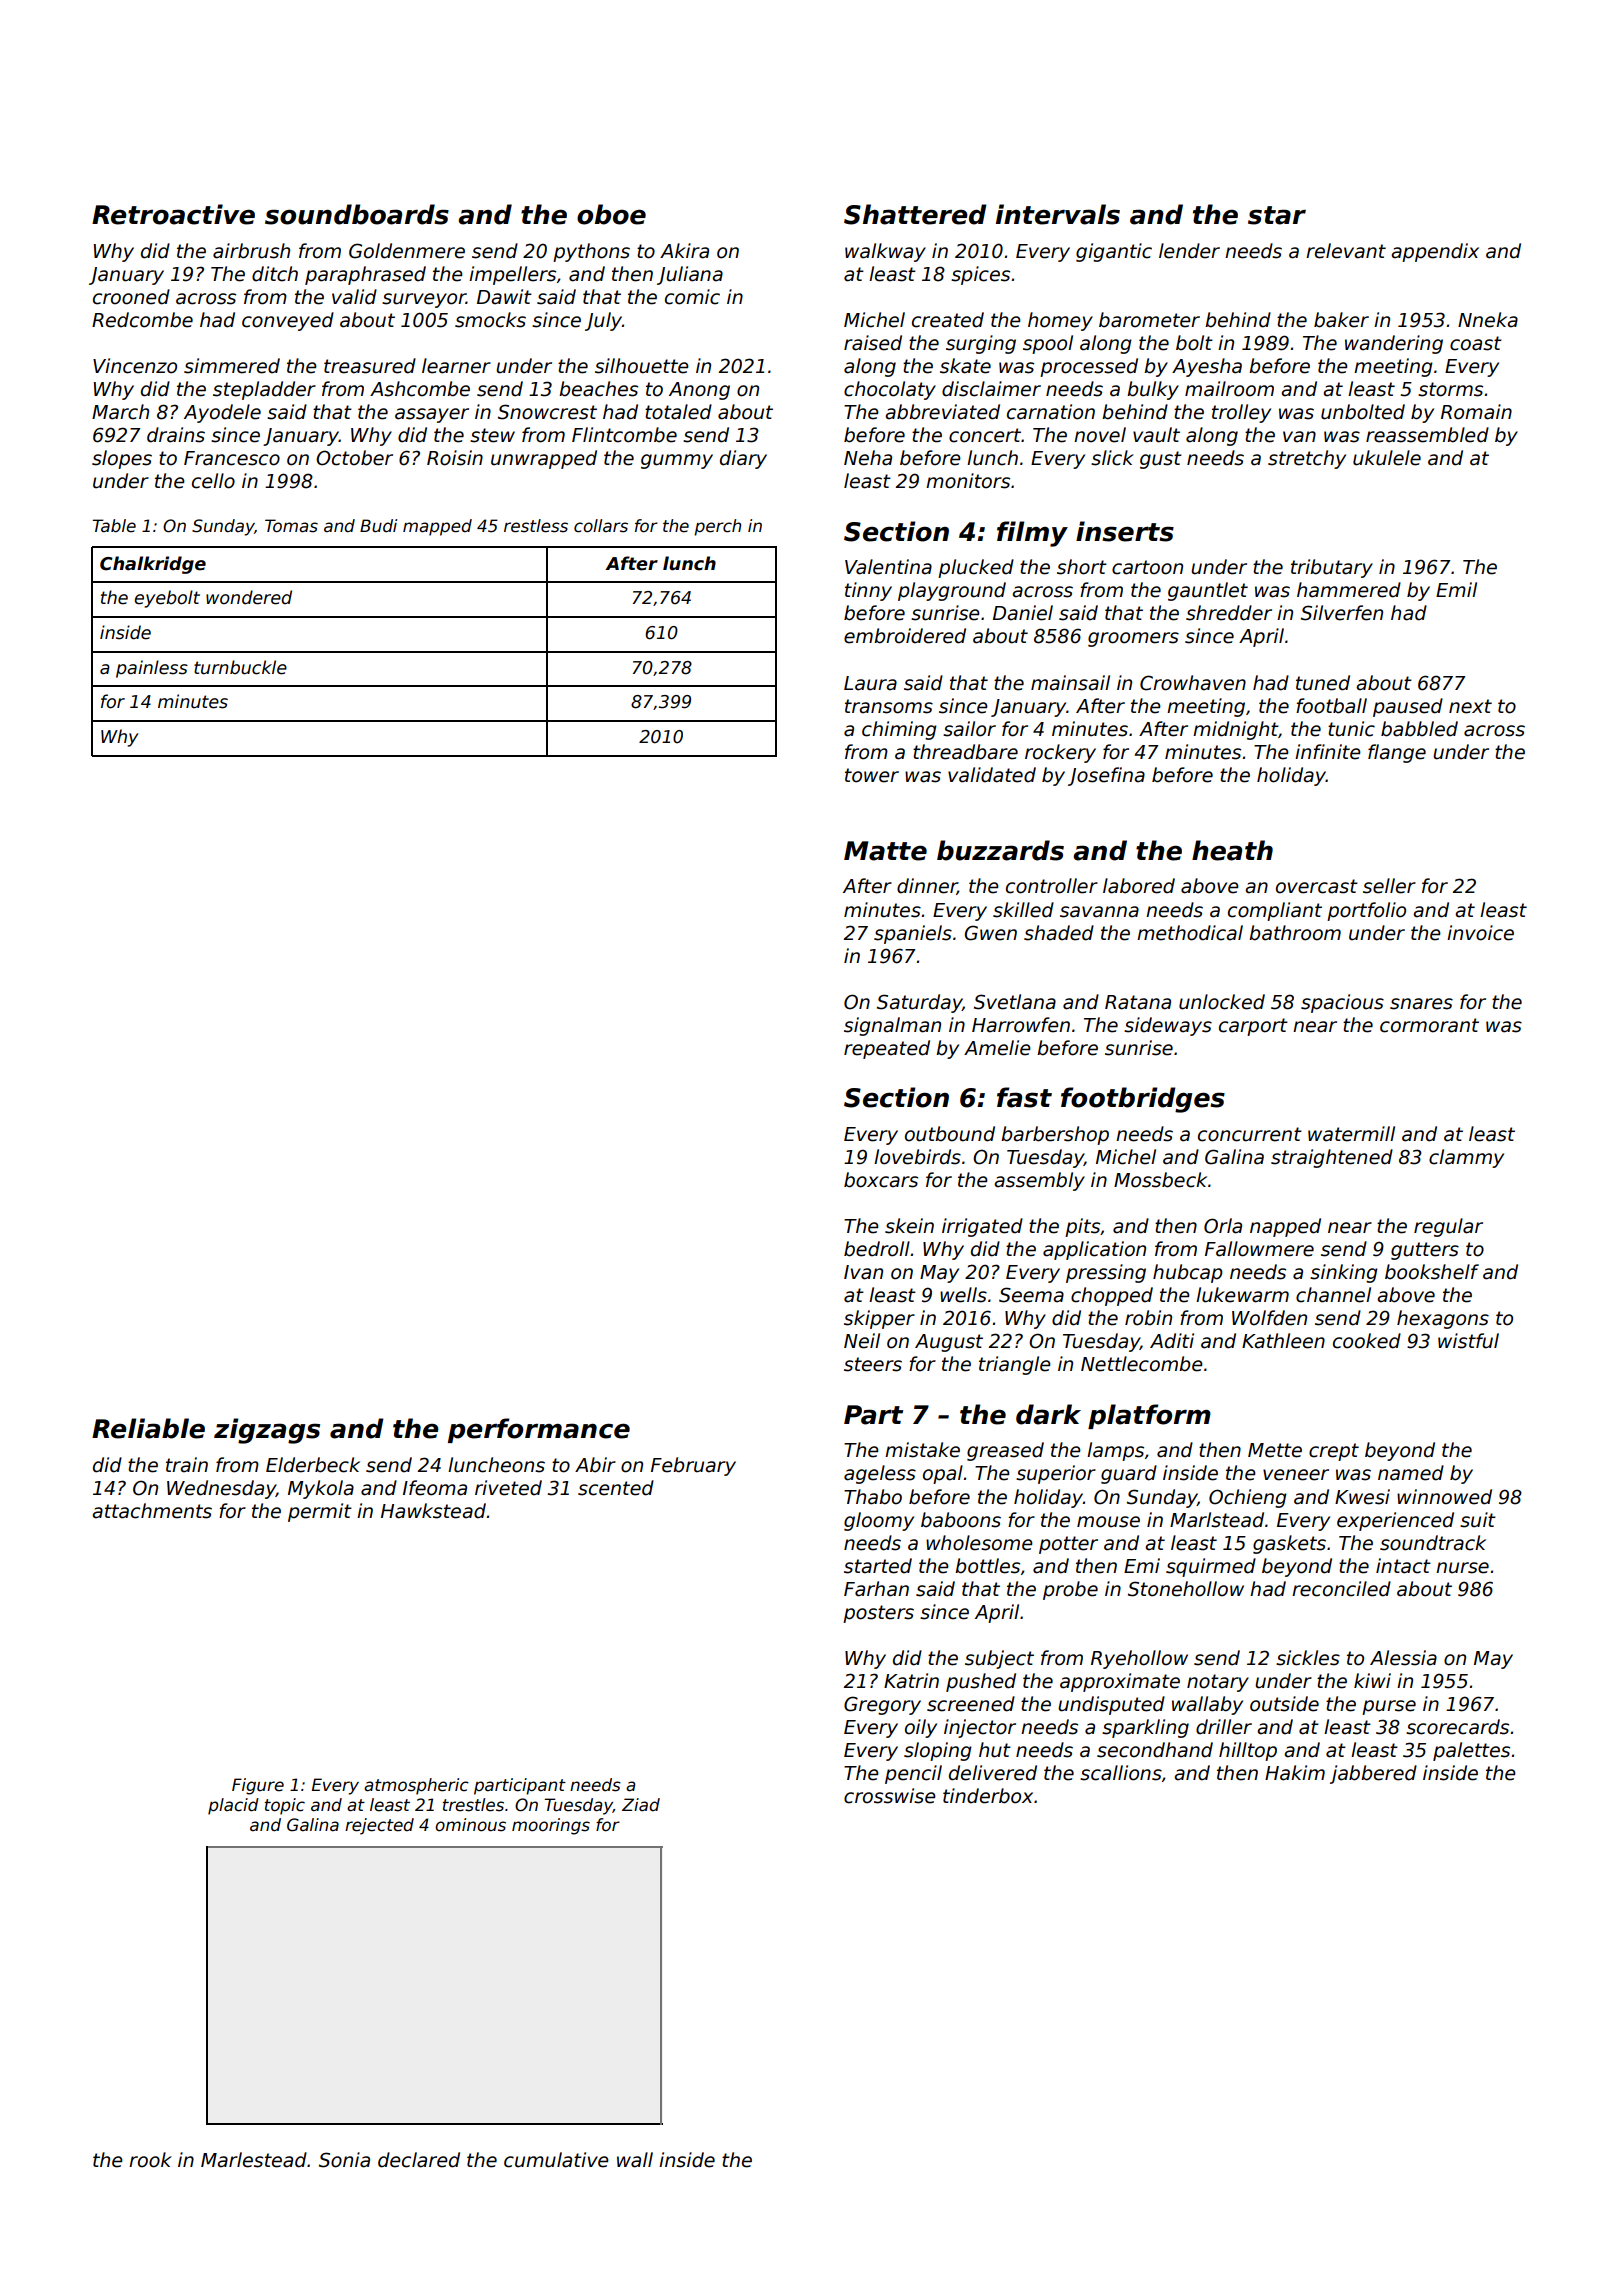  Describe the element at coordinates (556, 2160) in the screenshot. I see `cumulative` at that location.
